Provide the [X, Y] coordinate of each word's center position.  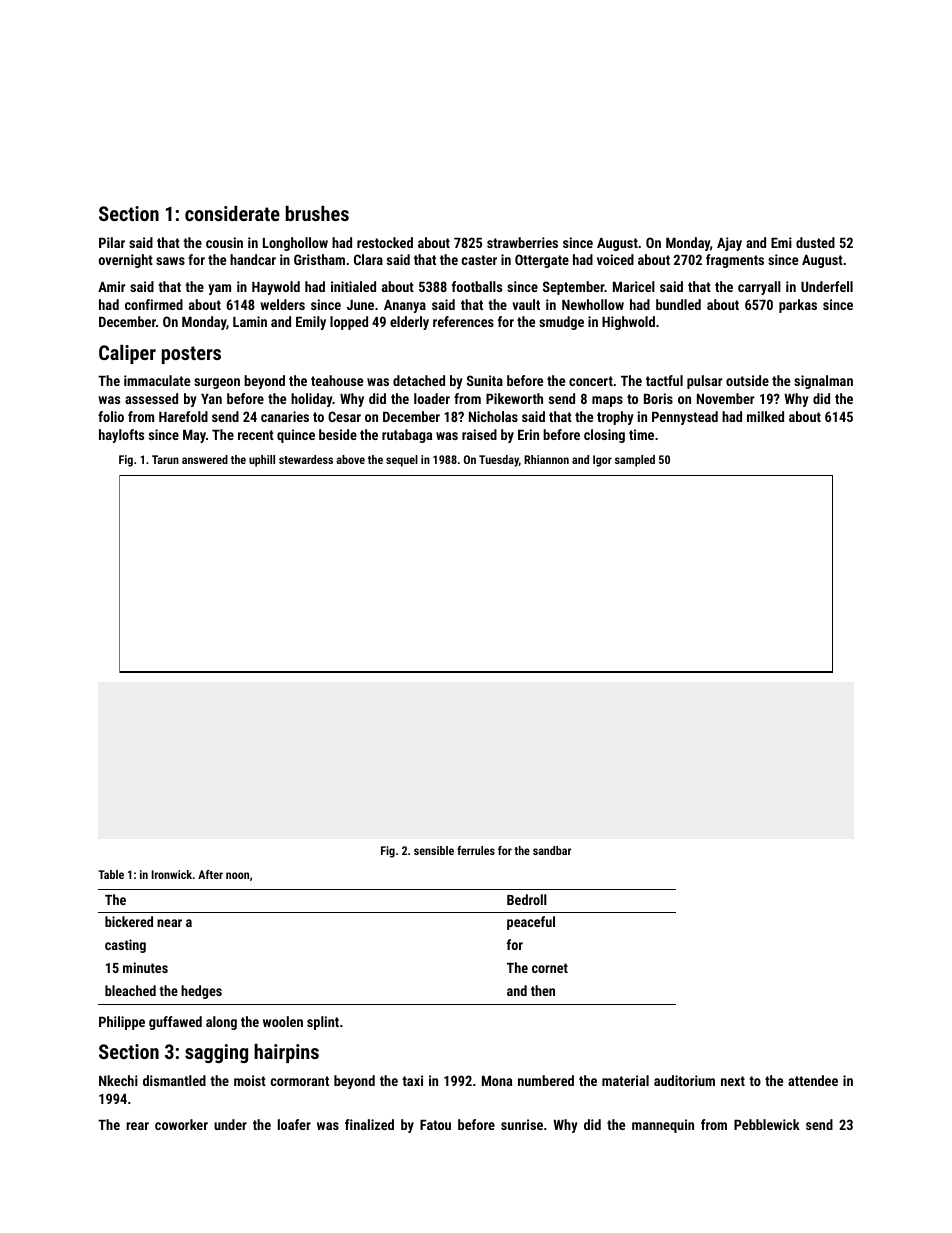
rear [137, 1126]
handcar [253, 259]
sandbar [552, 850]
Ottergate [542, 261]
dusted [815, 242]
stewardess [306, 459]
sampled [635, 461]
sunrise [522, 1124]
